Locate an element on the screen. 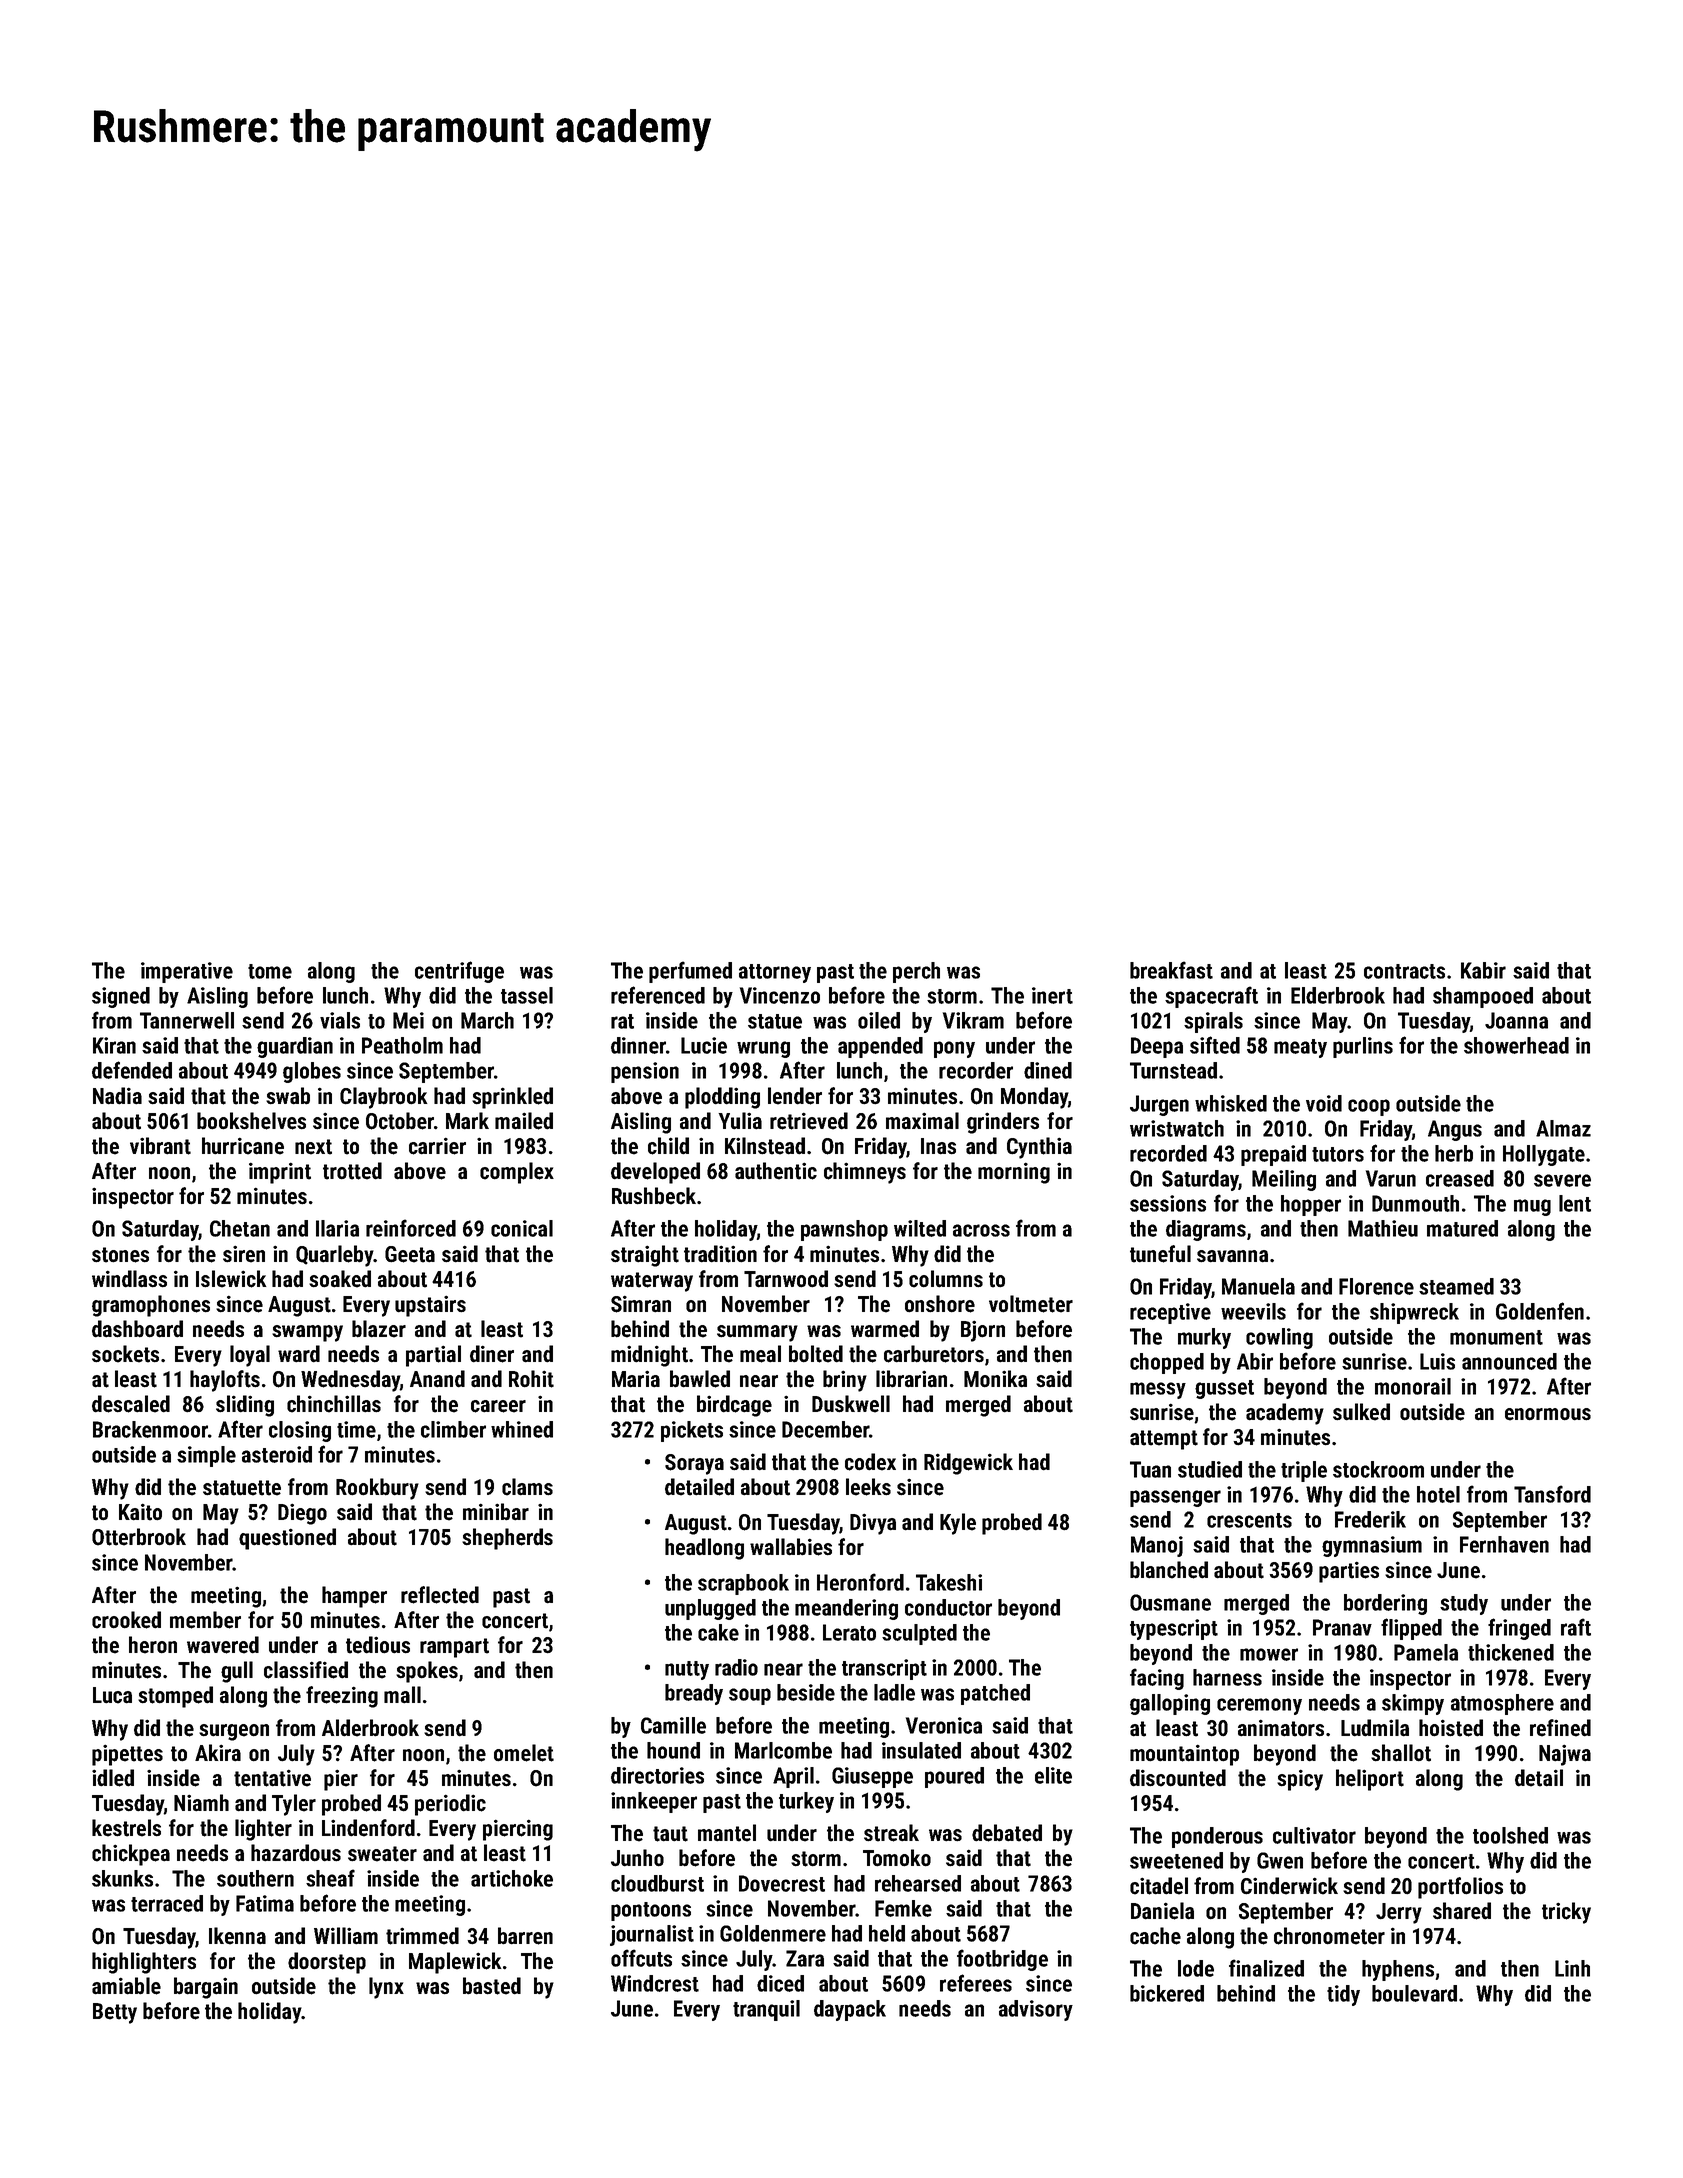  retrieved is located at coordinates (809, 1121).
